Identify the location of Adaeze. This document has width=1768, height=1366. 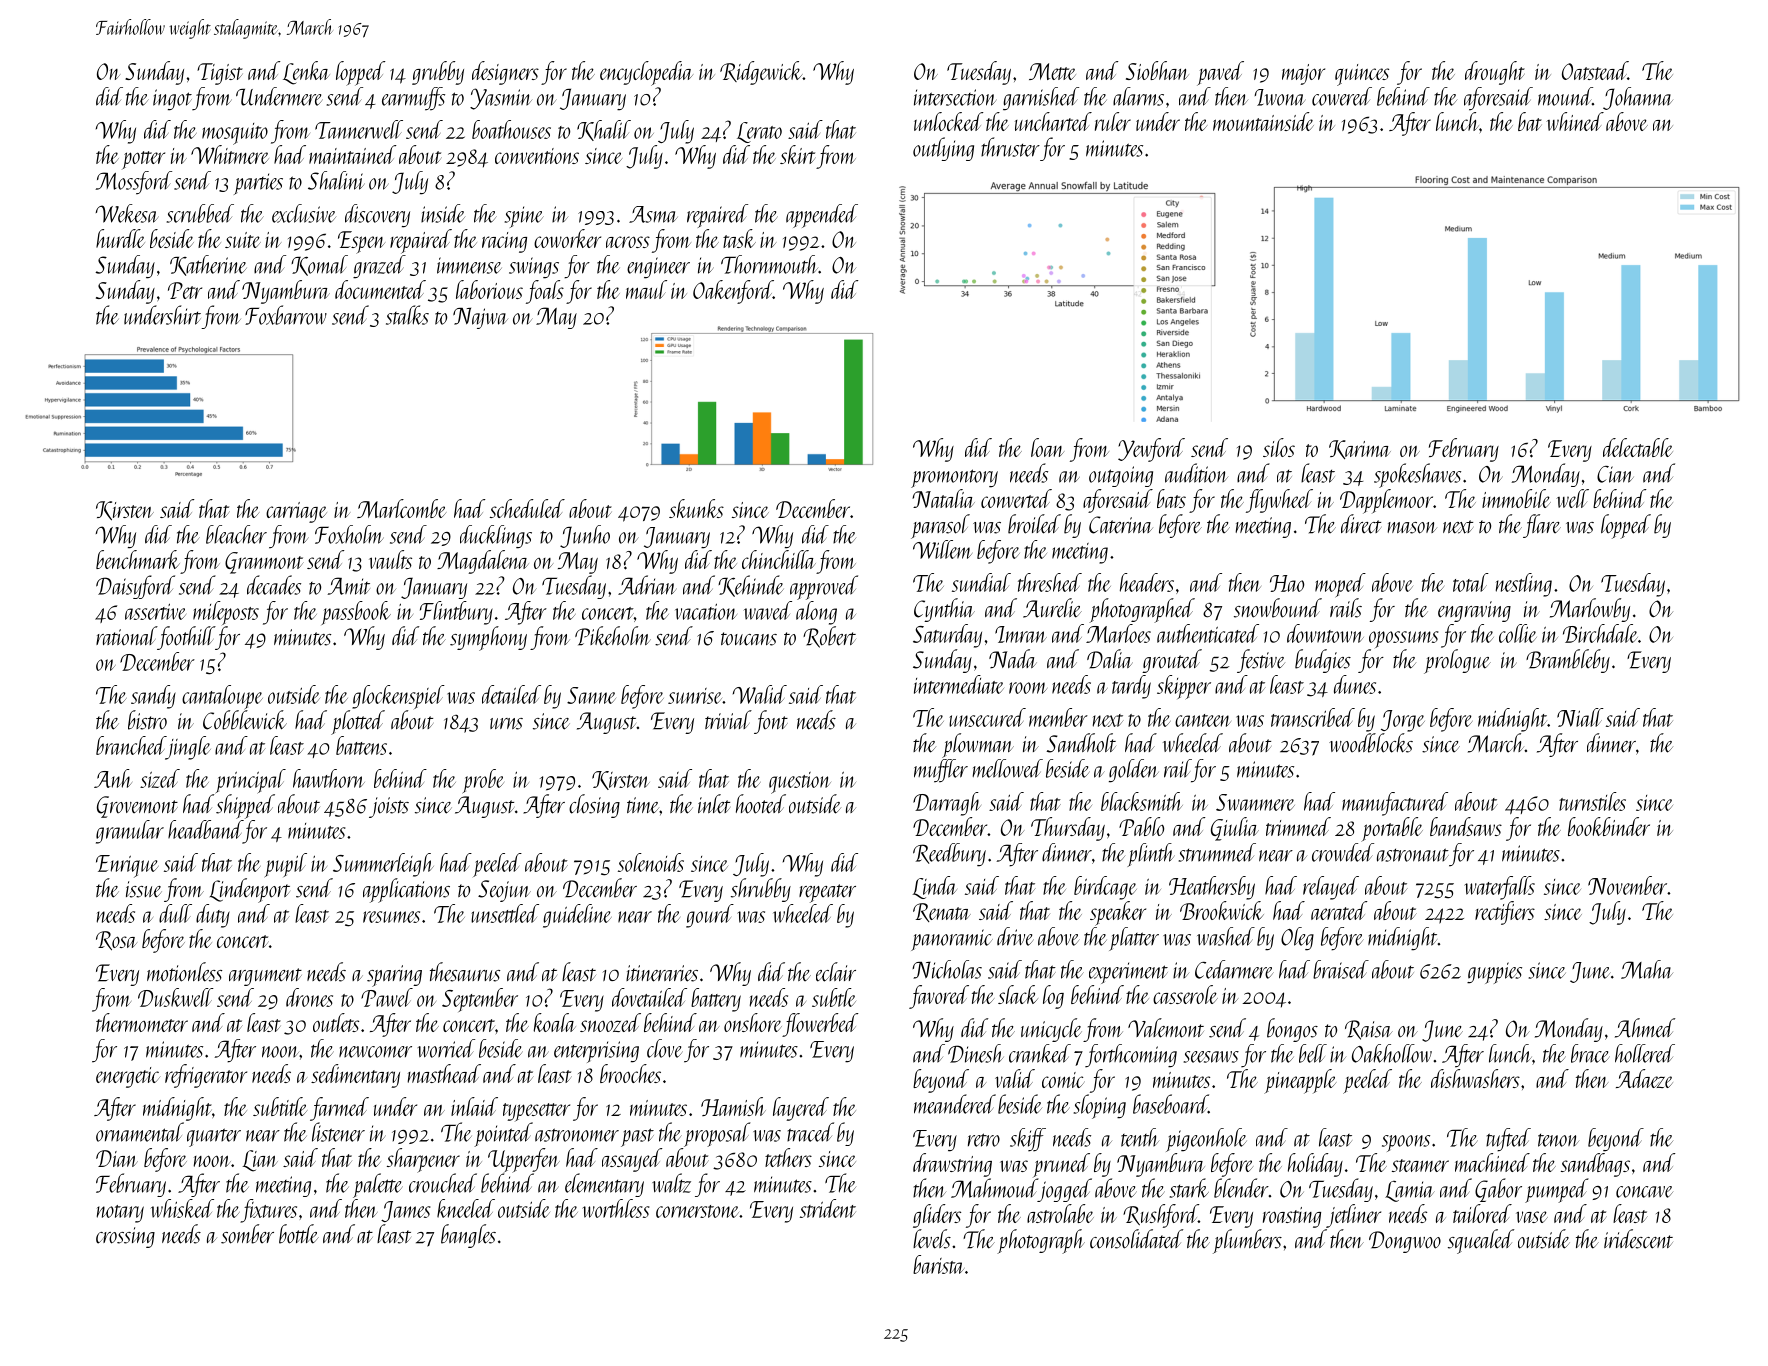
(1644, 1078).
